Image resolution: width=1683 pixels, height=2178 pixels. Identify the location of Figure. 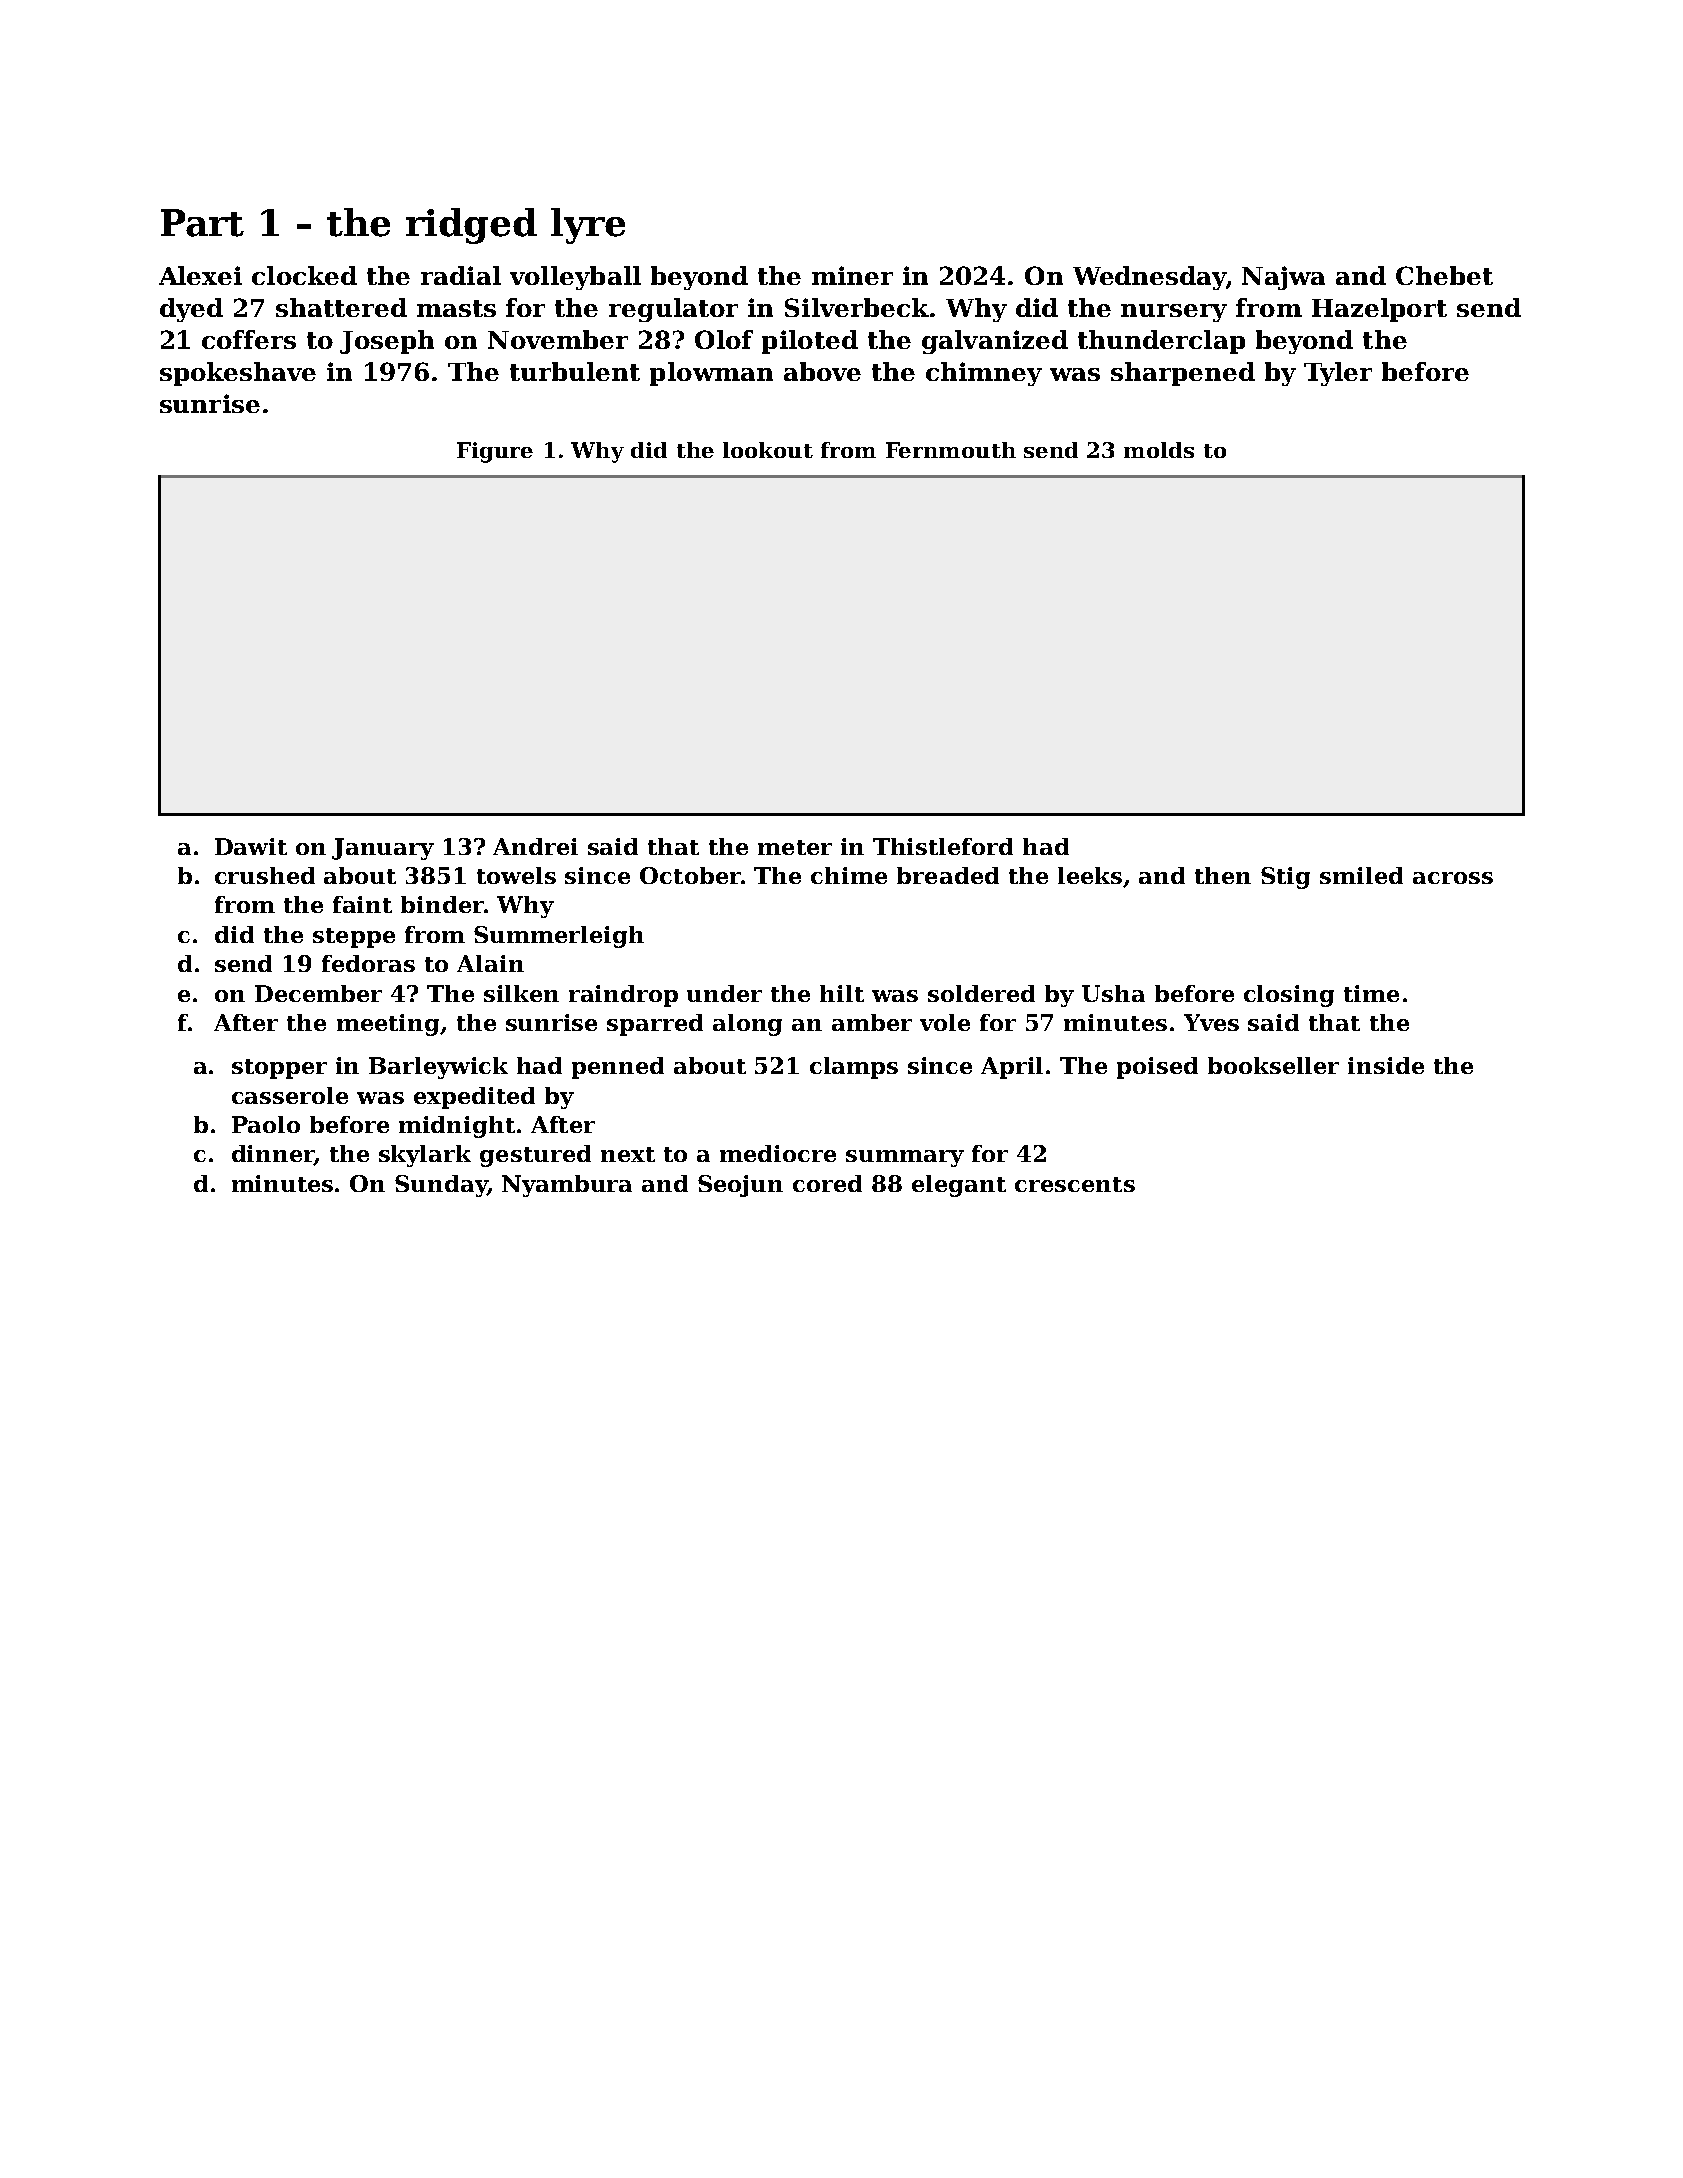
(495, 452).
